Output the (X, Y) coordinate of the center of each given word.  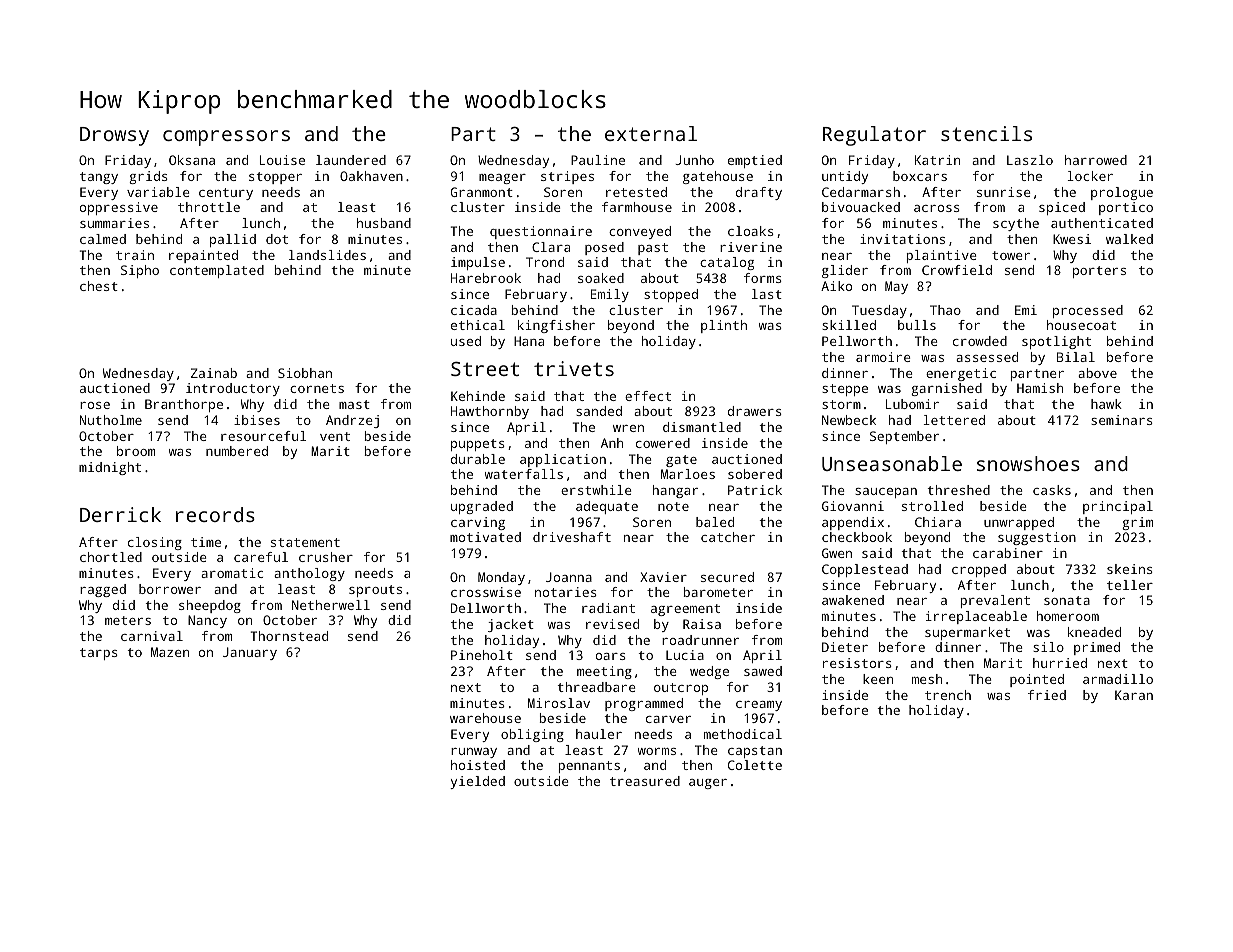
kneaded (1094, 632)
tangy (99, 178)
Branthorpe (184, 405)
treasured (645, 781)
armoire (883, 357)
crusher (326, 557)
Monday (501, 578)
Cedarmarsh (861, 192)
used (466, 341)
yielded (477, 782)
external (651, 133)
